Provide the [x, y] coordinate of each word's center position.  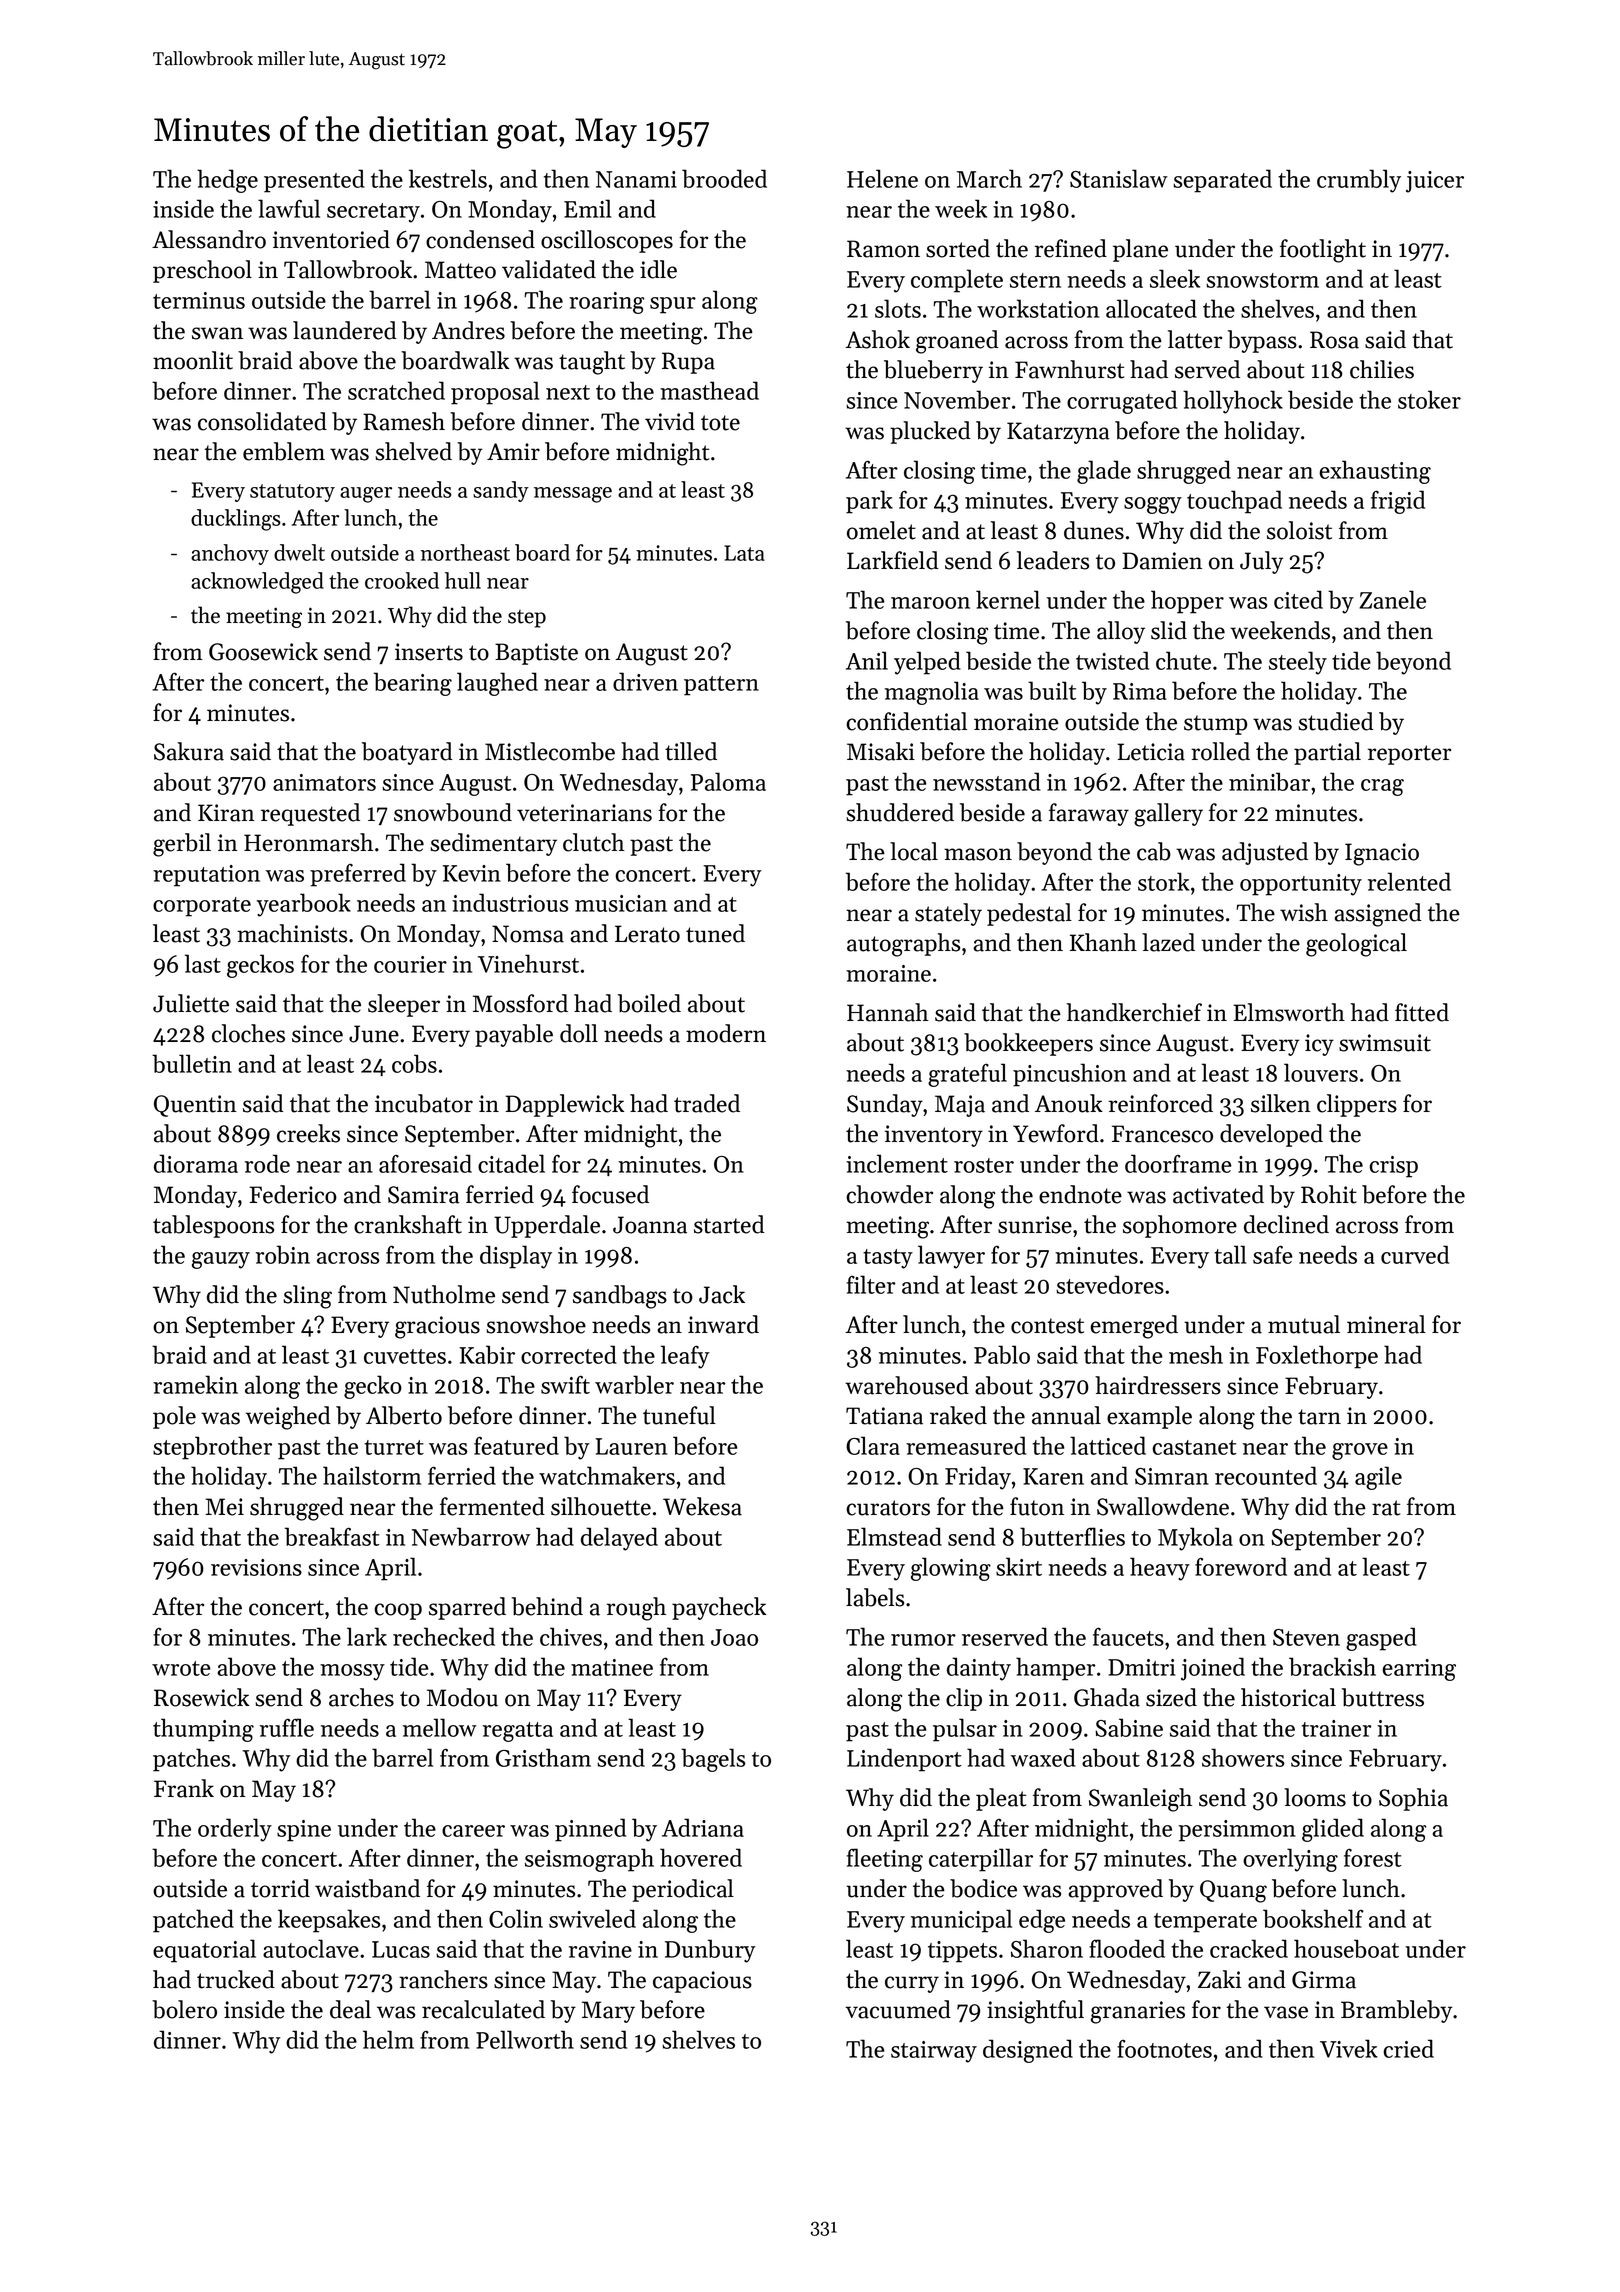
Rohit [1329, 1194]
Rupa [688, 363]
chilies [1382, 369]
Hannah [888, 1012]
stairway [934, 2052]
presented [314, 181]
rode [267, 1163]
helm [388, 2039]
